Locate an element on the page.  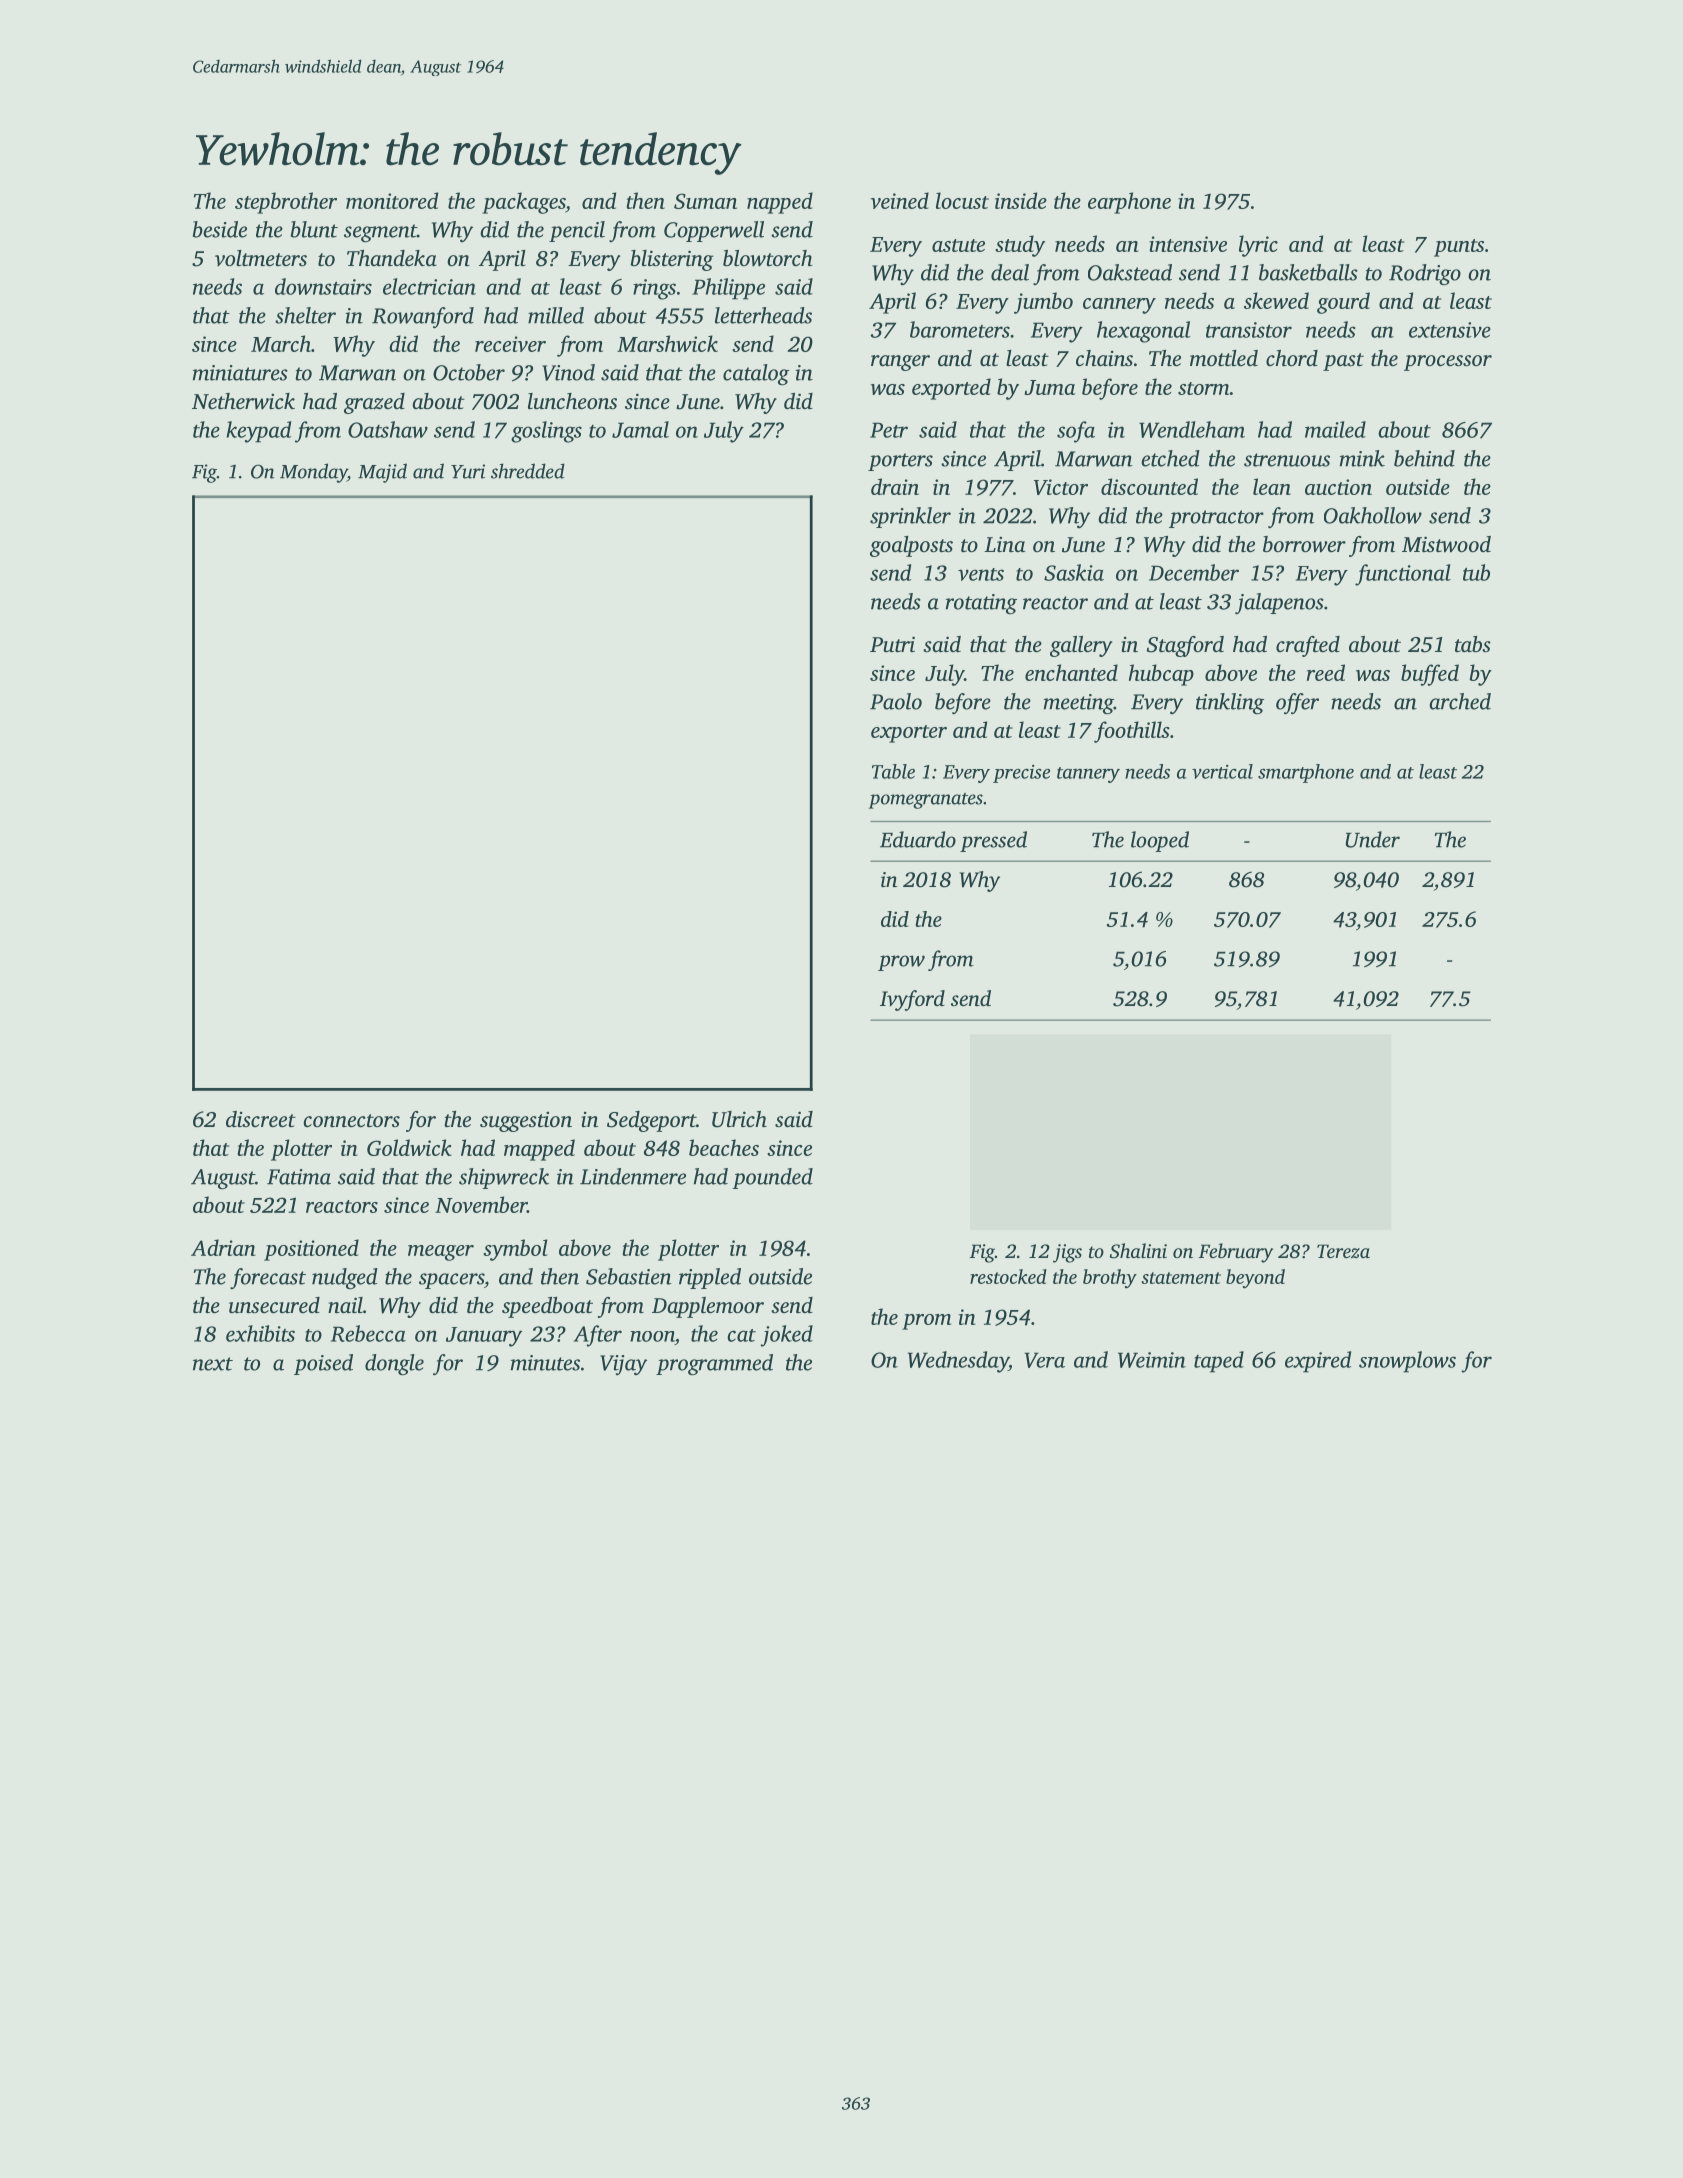
connectors is located at coordinates (351, 1120).
